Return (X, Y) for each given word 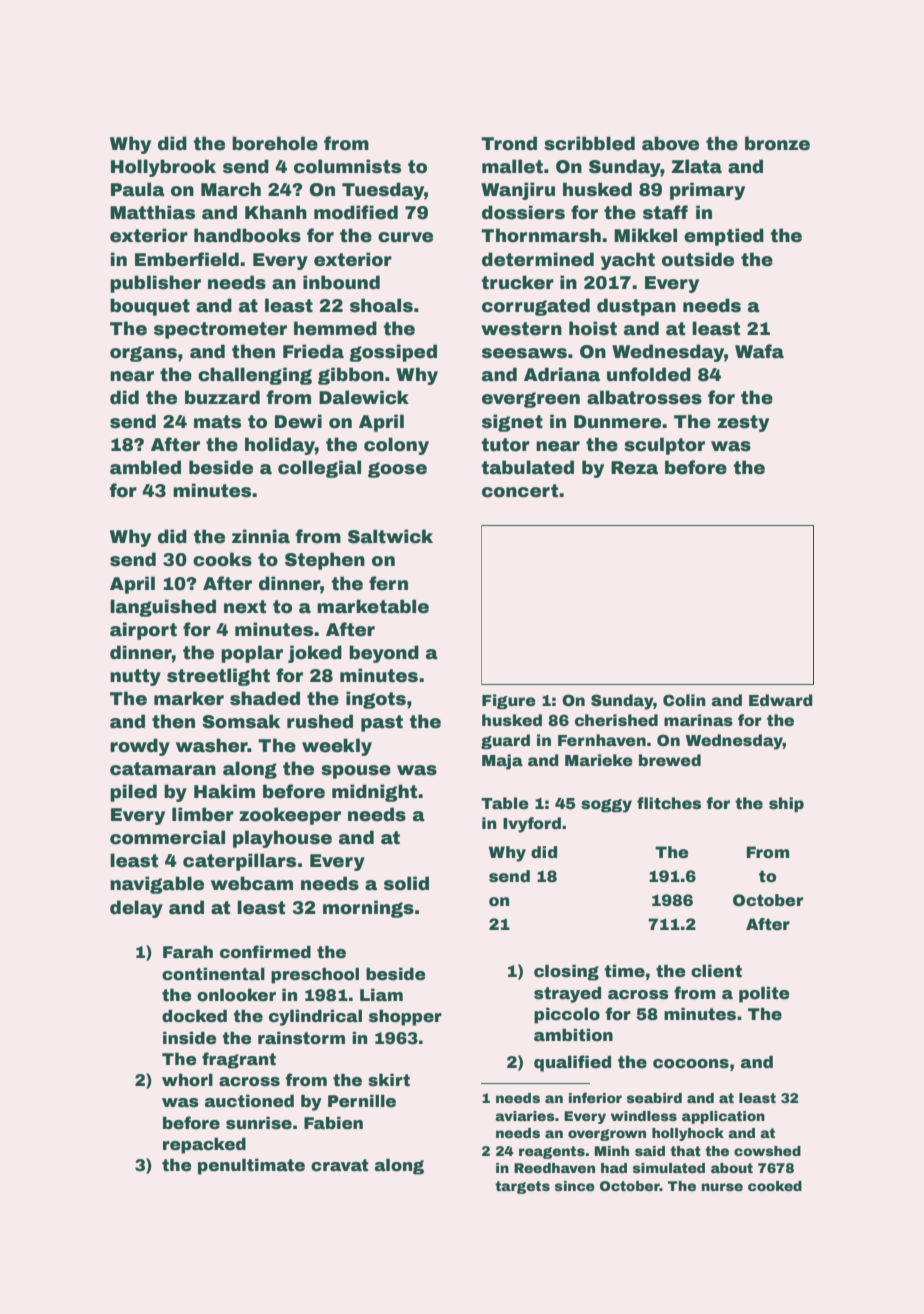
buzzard (222, 397)
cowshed (767, 1151)
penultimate (251, 1166)
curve (405, 237)
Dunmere (617, 422)
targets (522, 1187)
